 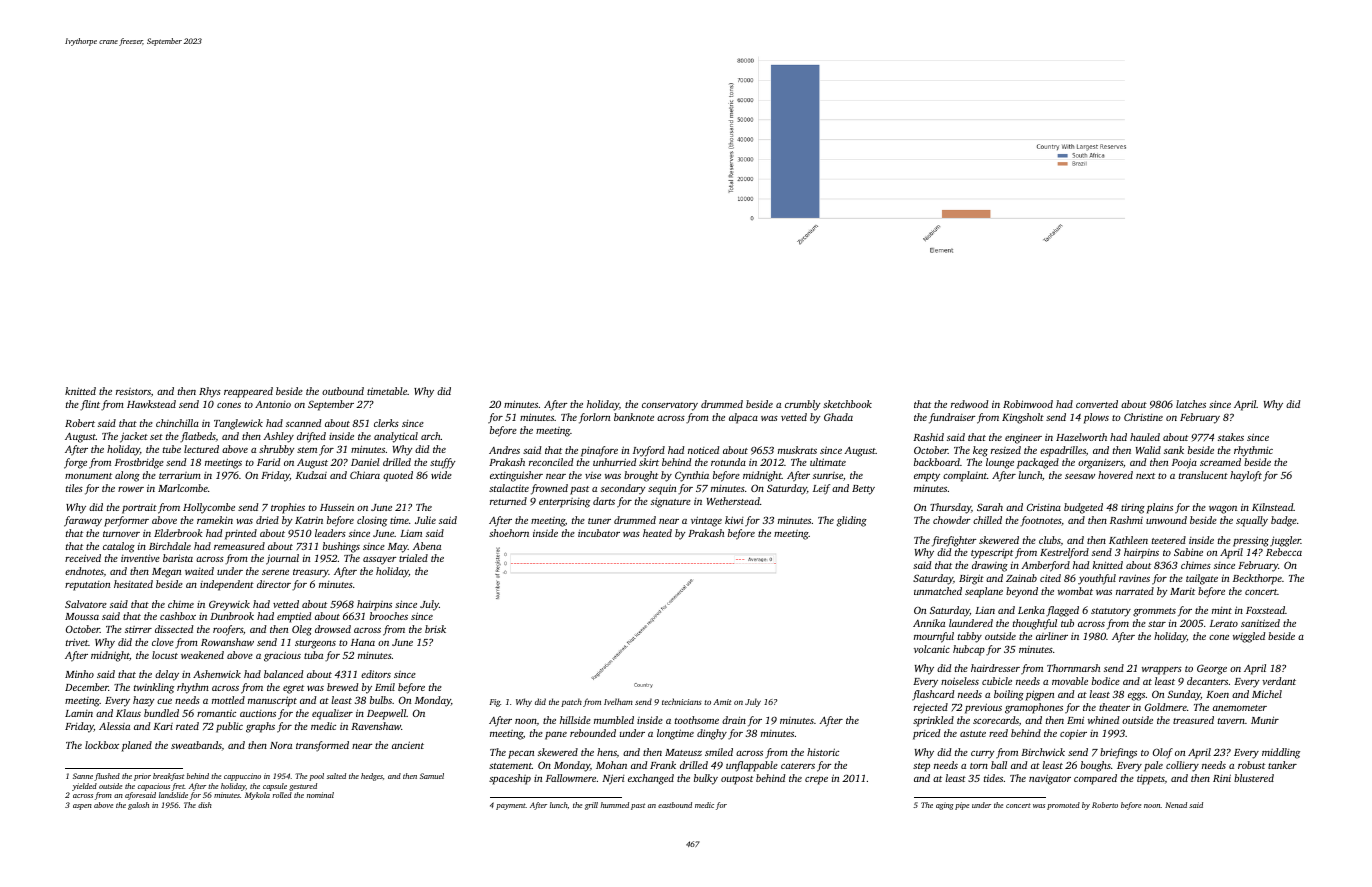 I want to click on Sanne, so click(x=83, y=776).
